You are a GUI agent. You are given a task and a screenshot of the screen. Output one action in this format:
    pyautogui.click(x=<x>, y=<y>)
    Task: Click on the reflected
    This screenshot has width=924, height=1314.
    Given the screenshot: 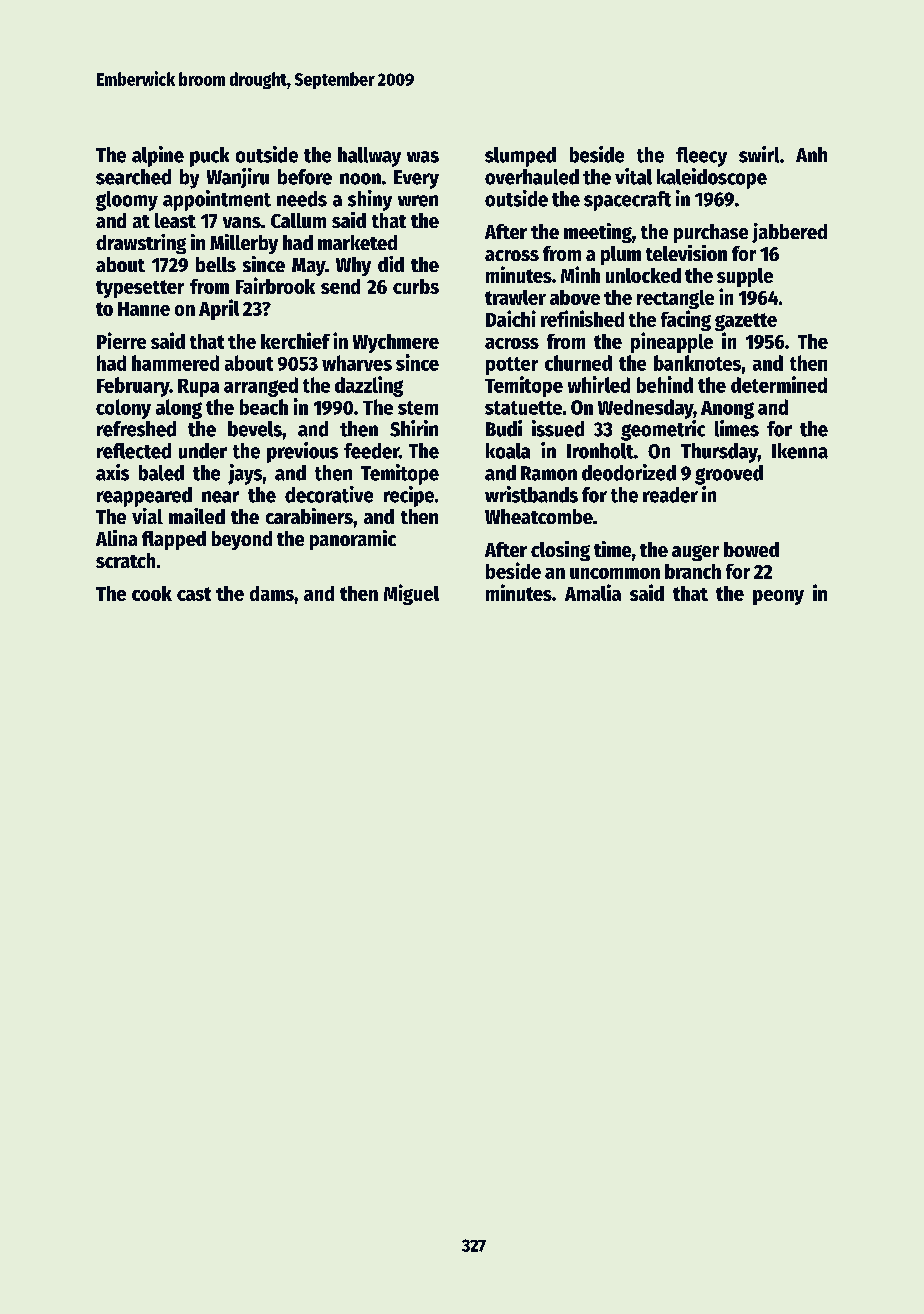 What is the action you would take?
    pyautogui.click(x=134, y=451)
